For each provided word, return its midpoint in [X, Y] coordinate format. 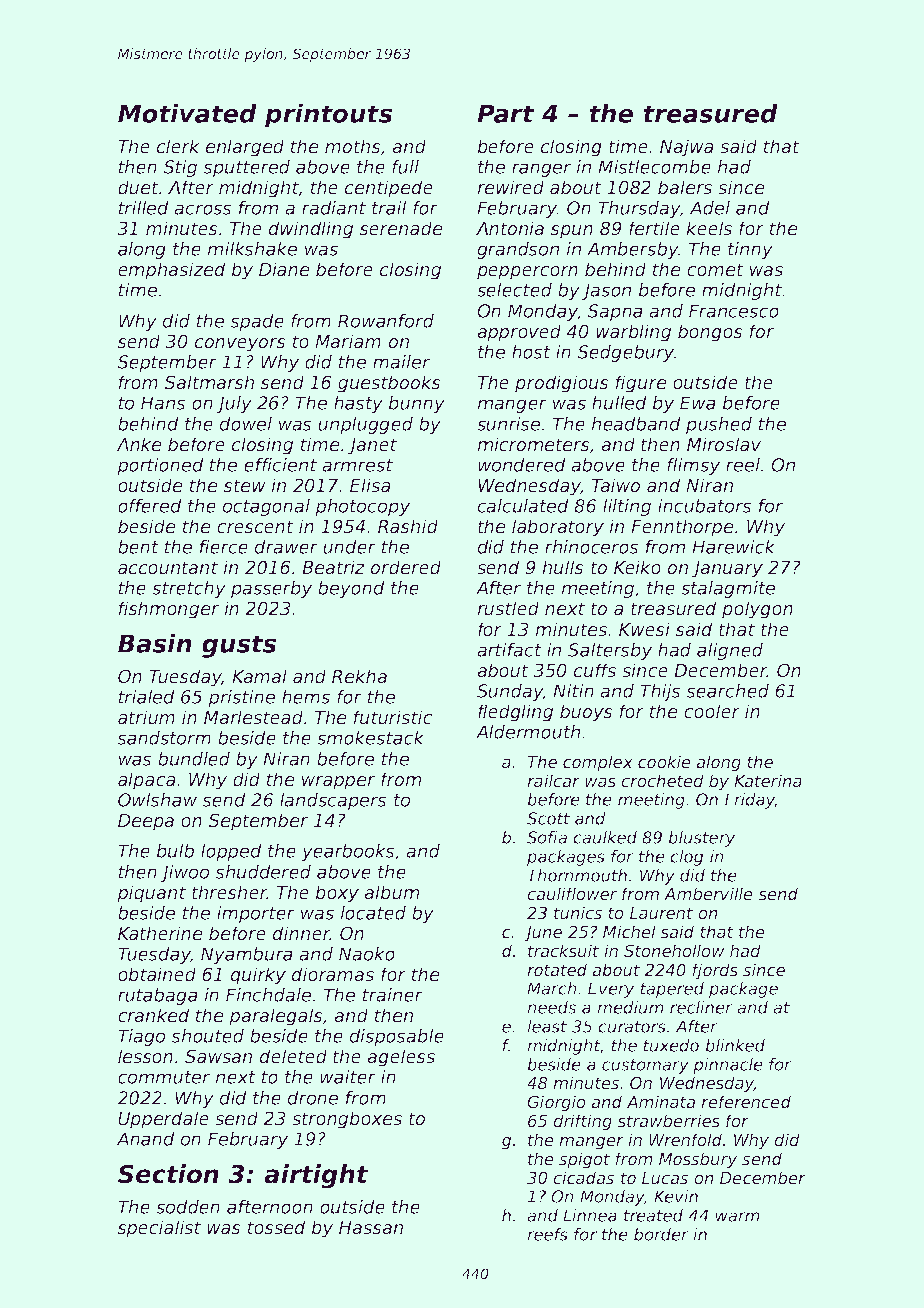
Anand [145, 1139]
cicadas [583, 1178]
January [727, 569]
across [203, 209]
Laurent [661, 913]
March [552, 988]
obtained [157, 974]
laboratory [558, 528]
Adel [709, 208]
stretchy [189, 589]
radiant [334, 208]
